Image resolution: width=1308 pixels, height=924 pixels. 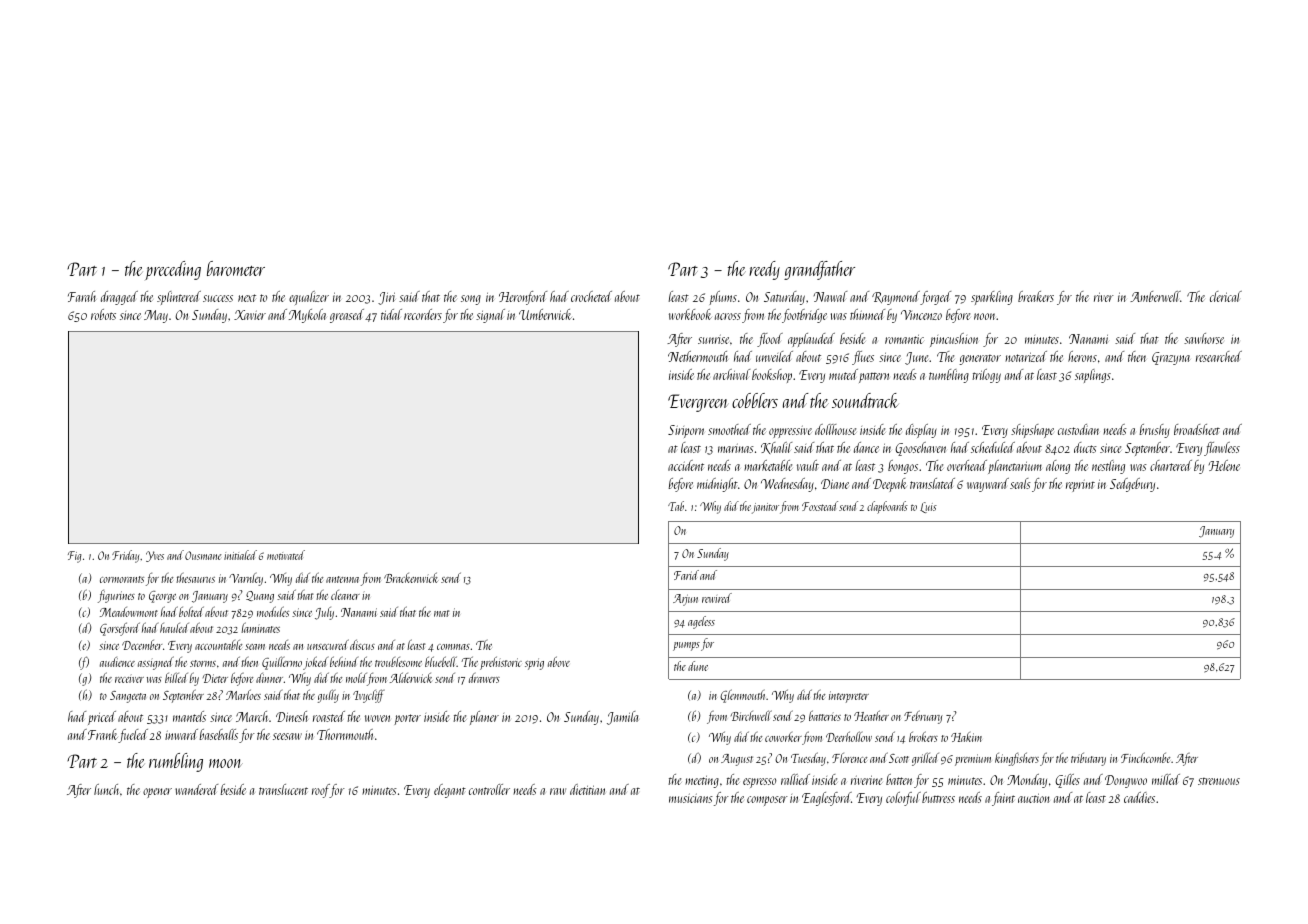 I want to click on grandfather, so click(x=819, y=270).
